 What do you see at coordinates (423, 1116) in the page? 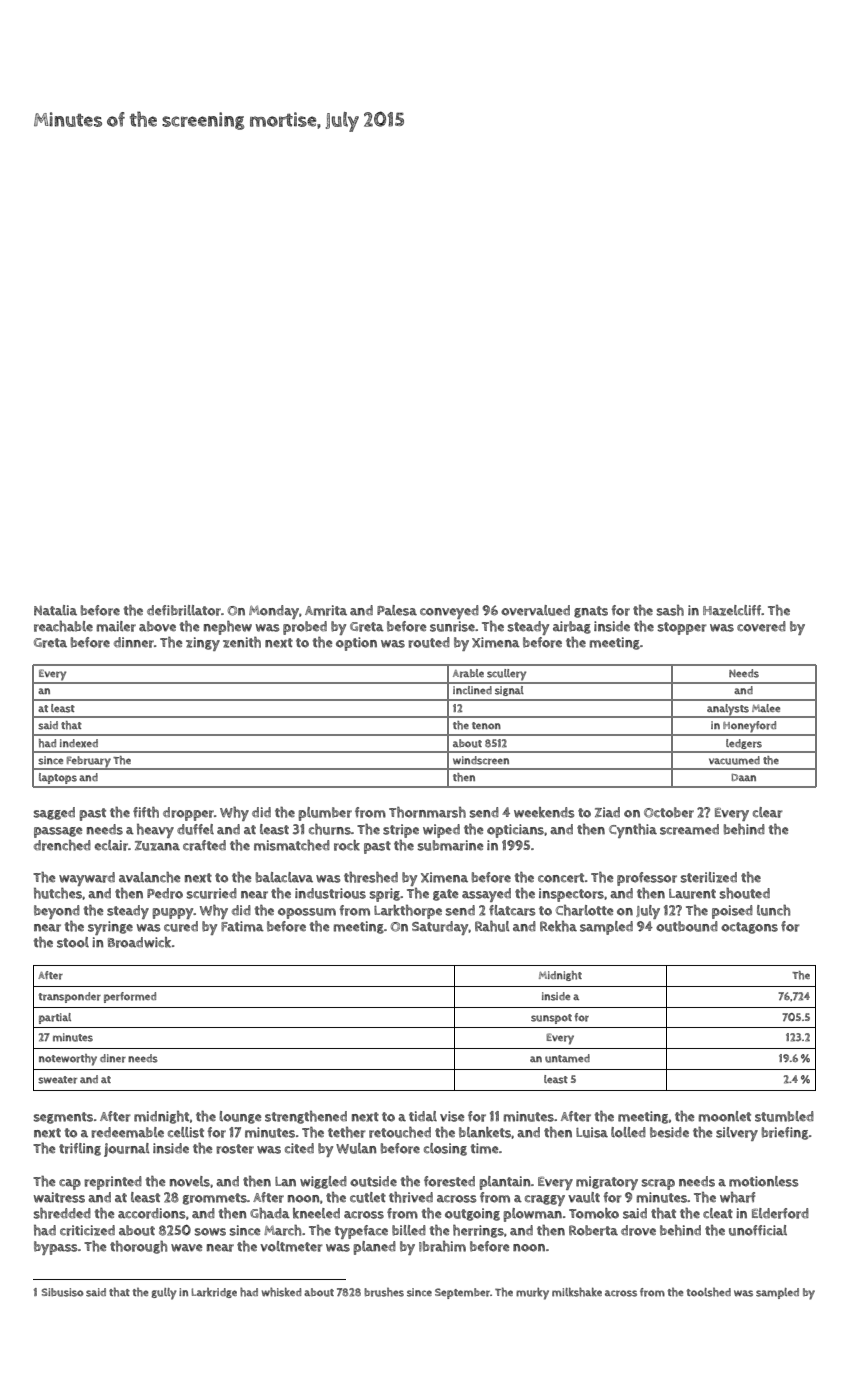
I see `tidal` at bounding box center [423, 1116].
